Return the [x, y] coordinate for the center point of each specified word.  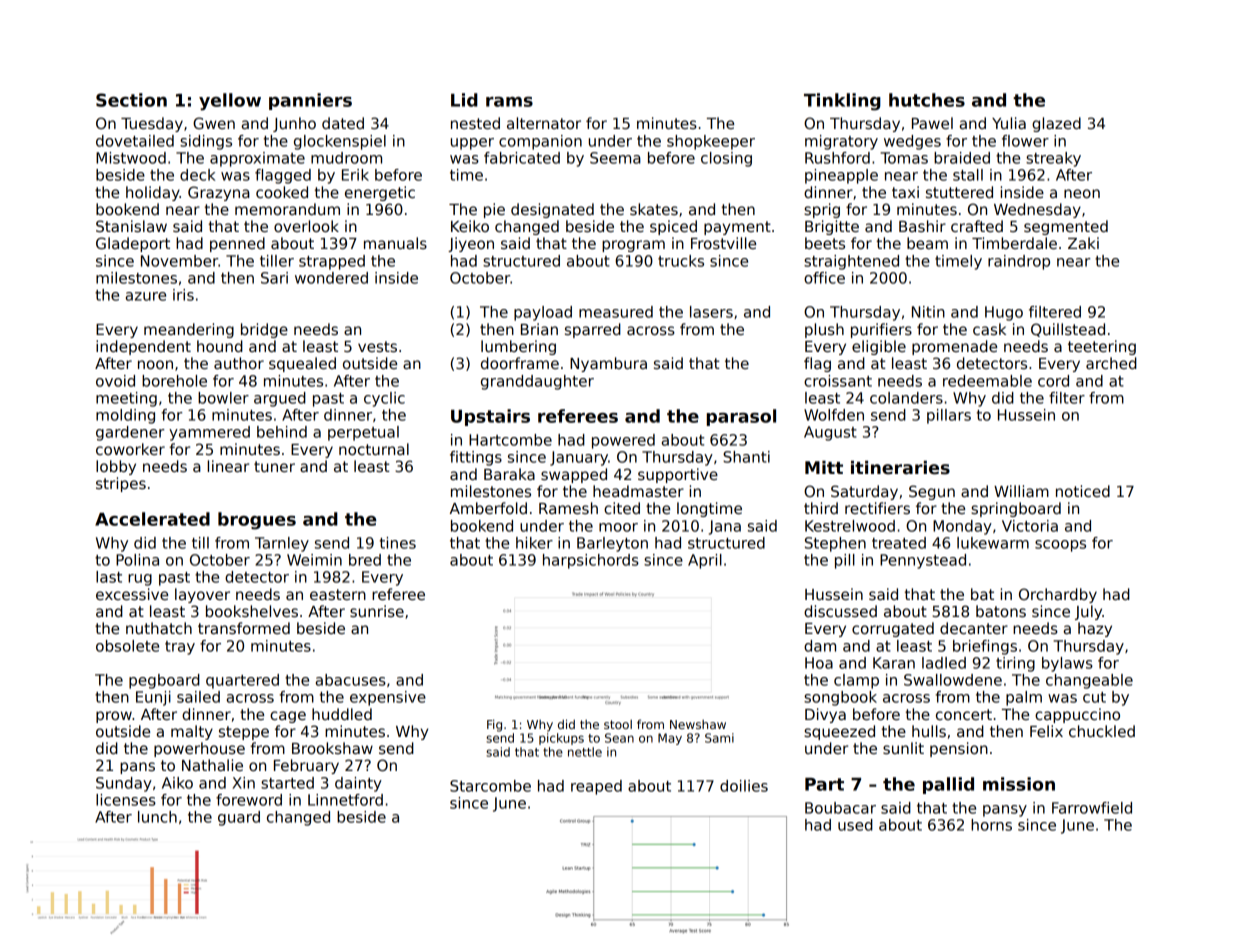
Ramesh [568, 508]
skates [654, 209]
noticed [1083, 491]
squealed [302, 364]
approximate [257, 159]
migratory [841, 142]
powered [623, 441]
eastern [338, 594]
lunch [157, 817]
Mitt [824, 467]
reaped [596, 787]
